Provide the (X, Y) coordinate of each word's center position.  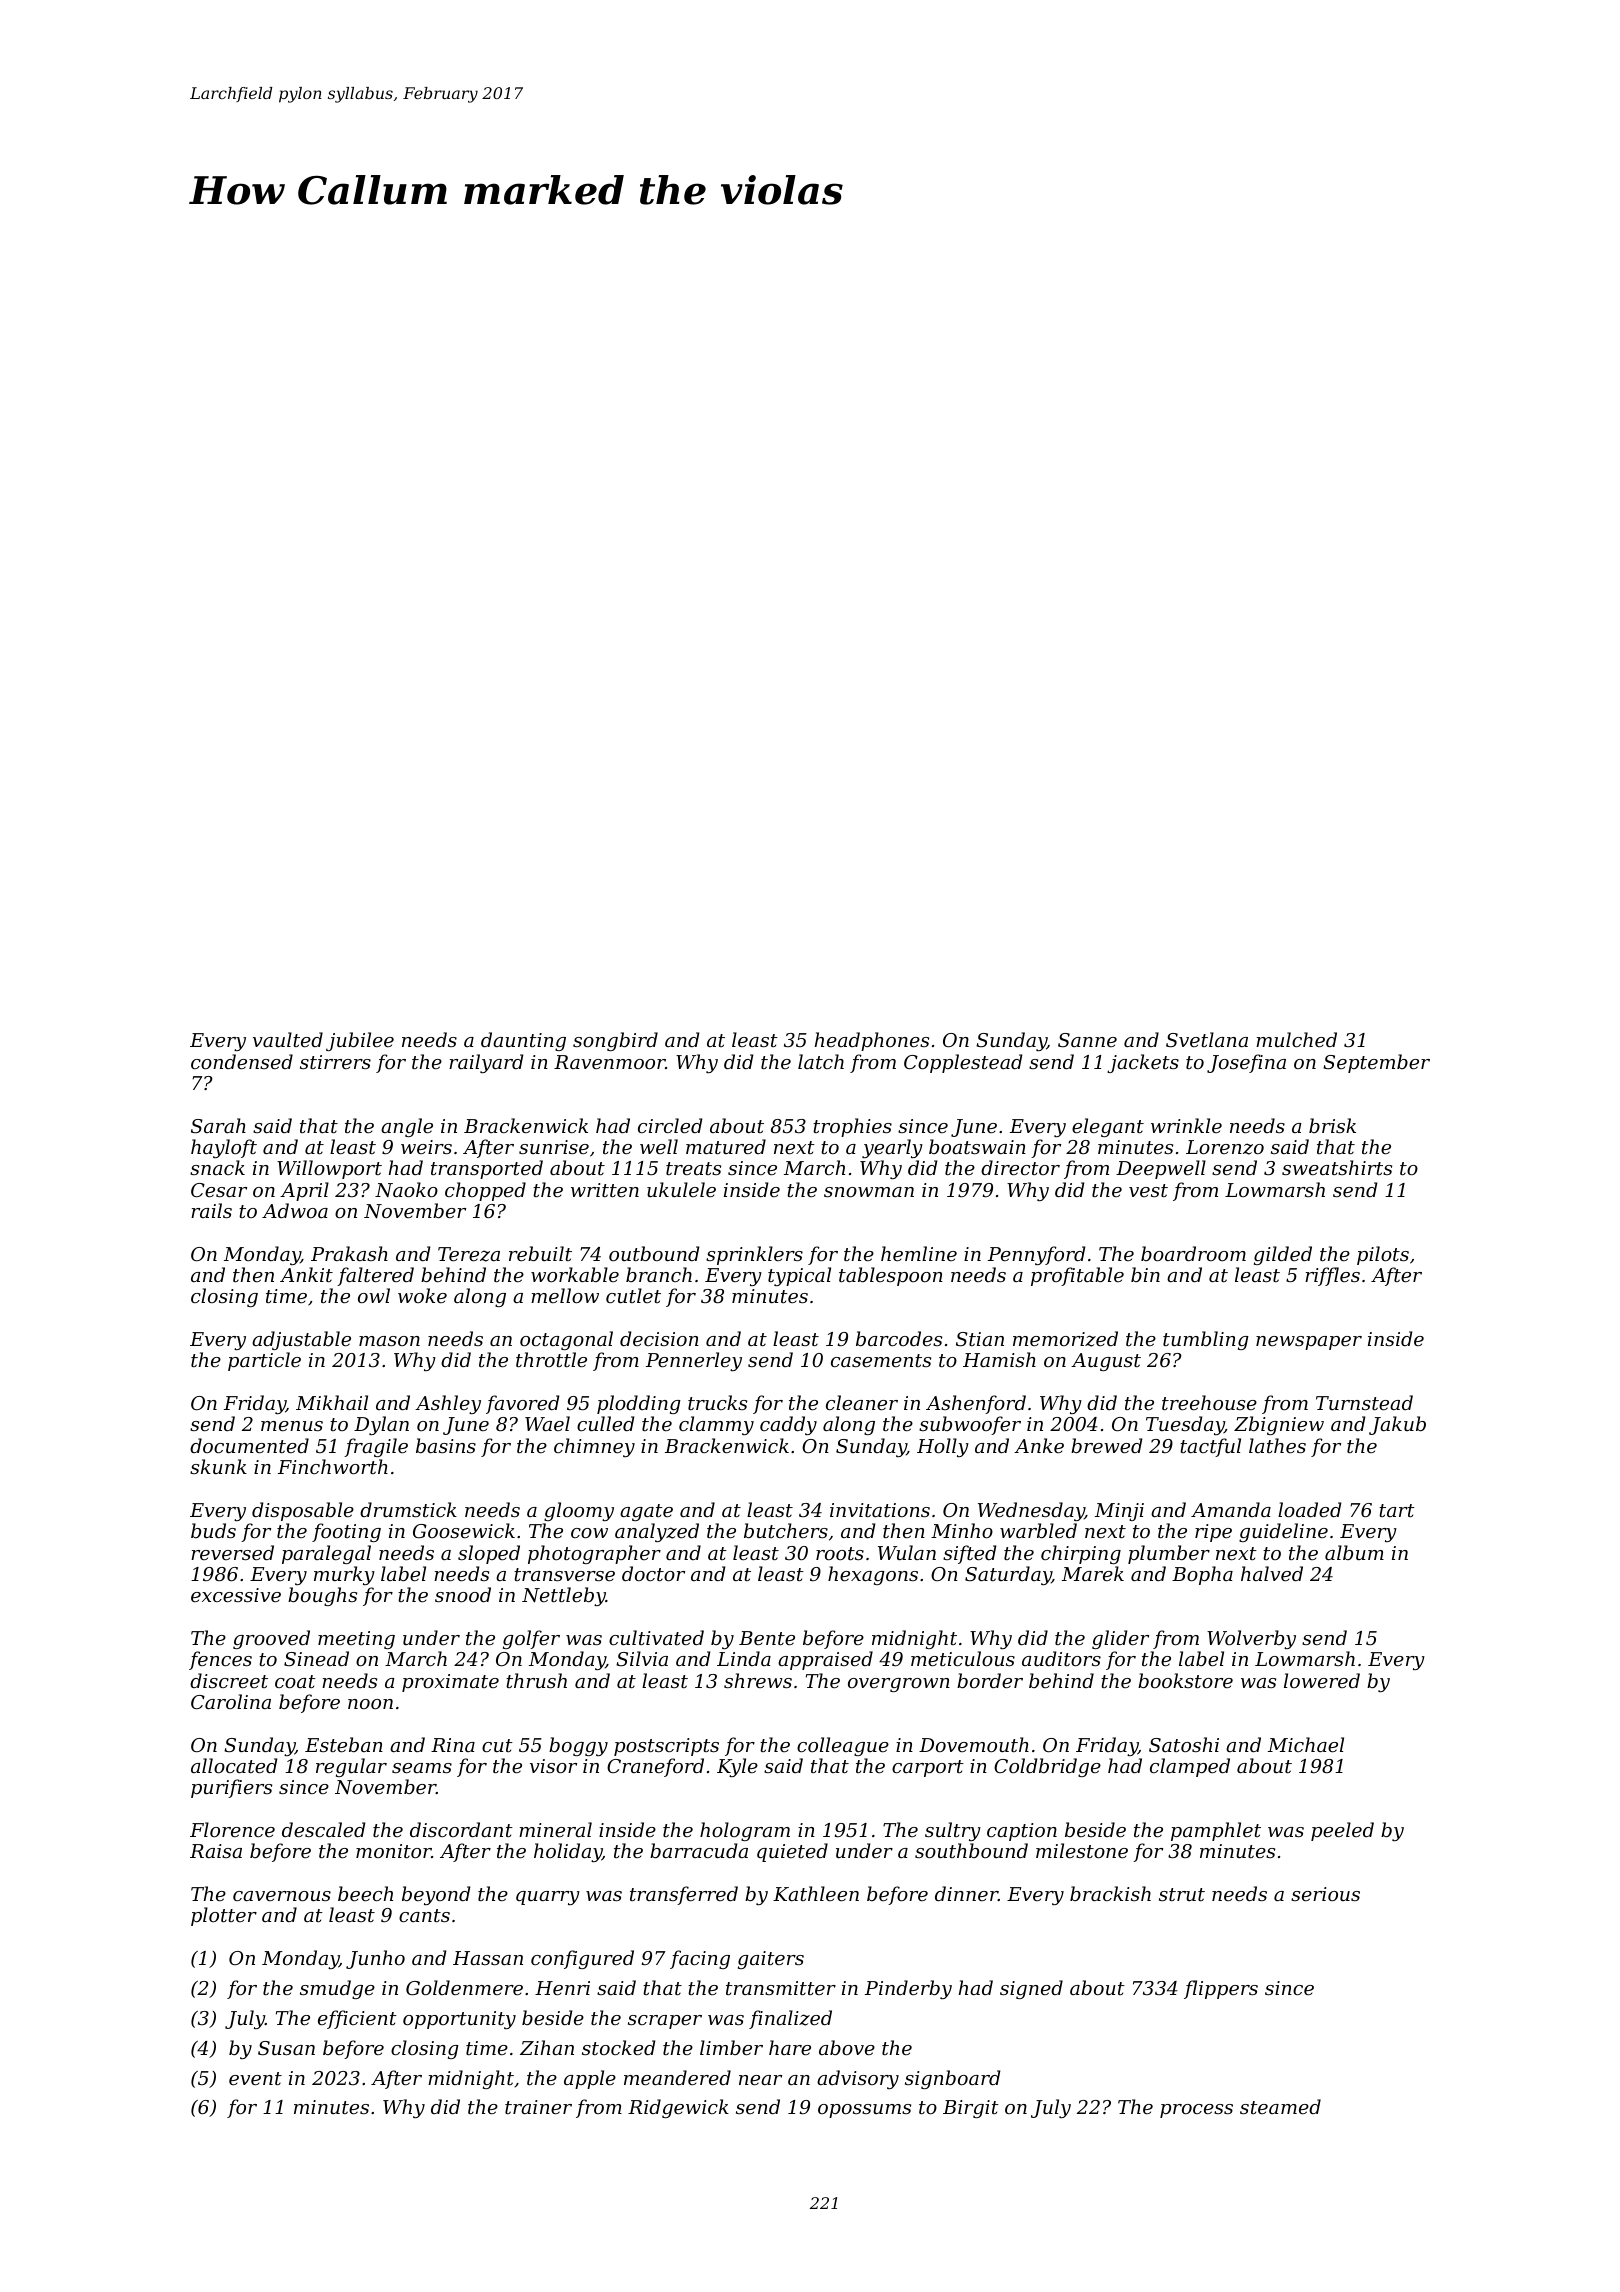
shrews (758, 1680)
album (1354, 1552)
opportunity (459, 2020)
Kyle (737, 1767)
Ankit (306, 1274)
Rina (453, 1745)
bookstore (1185, 1680)
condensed (242, 1061)
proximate (450, 1683)
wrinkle (1186, 1125)
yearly (892, 1148)
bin (1145, 1274)
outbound (654, 1253)
